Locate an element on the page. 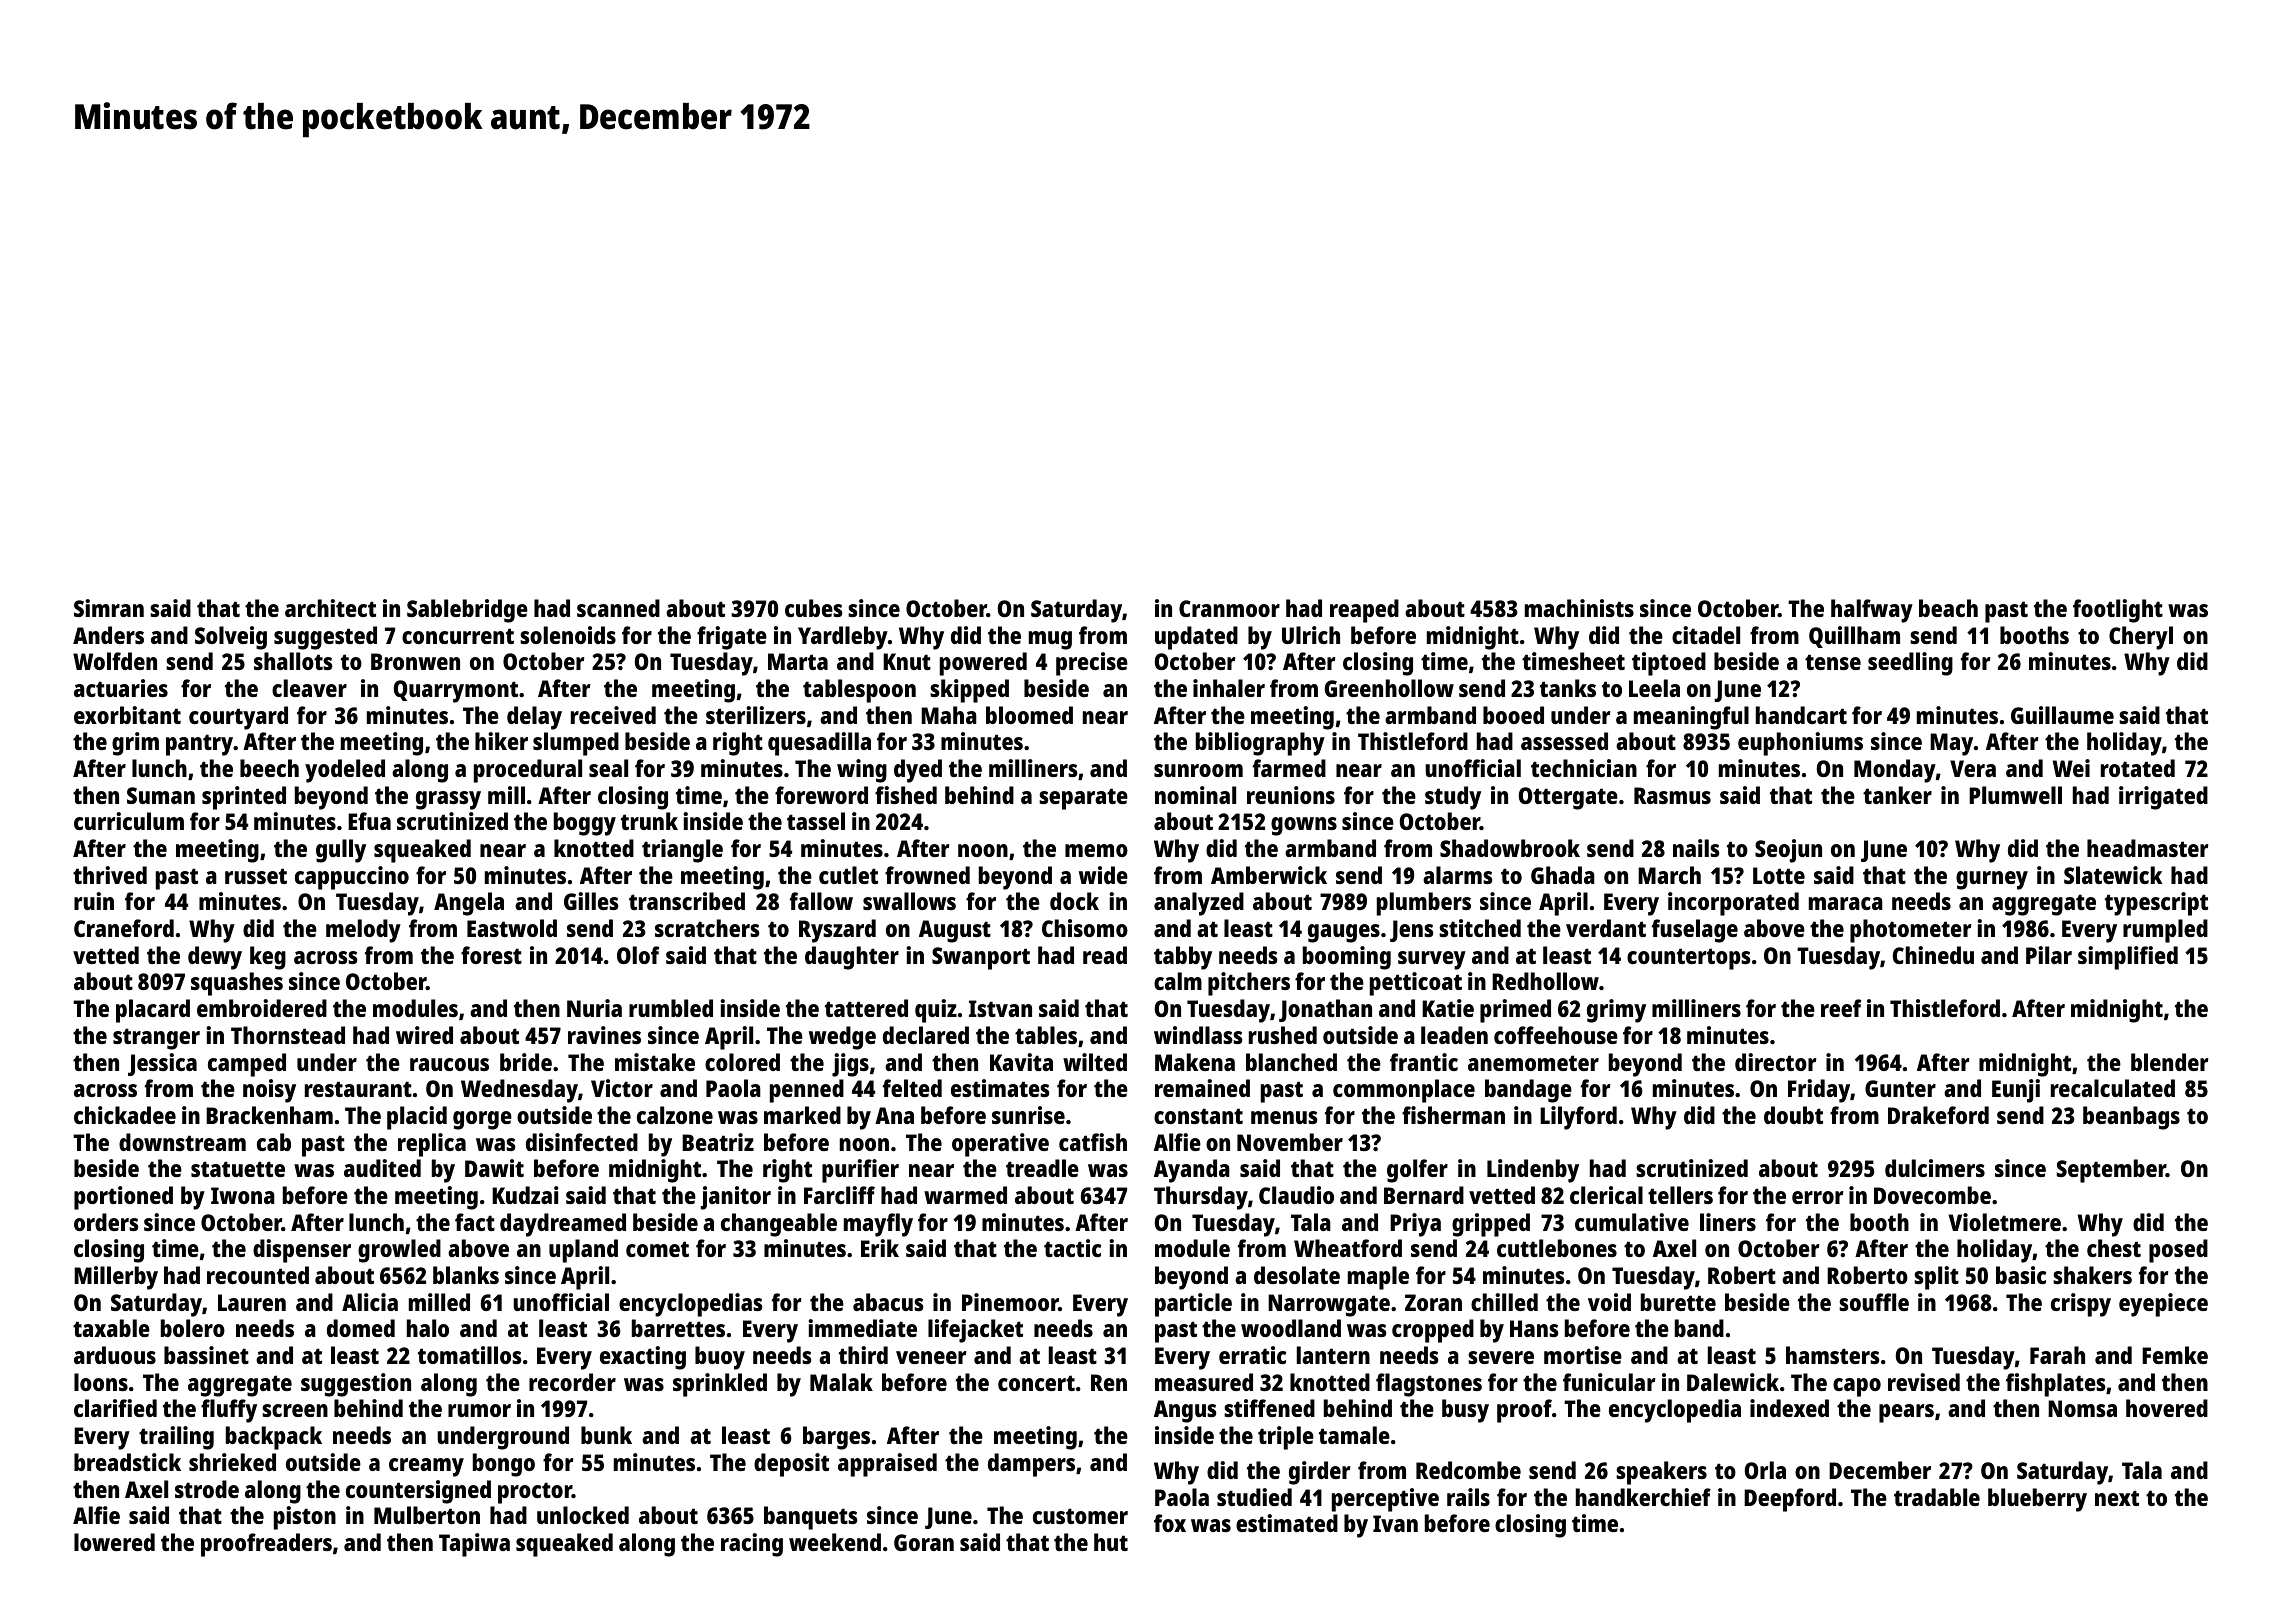  catfish is located at coordinates (1093, 1142).
